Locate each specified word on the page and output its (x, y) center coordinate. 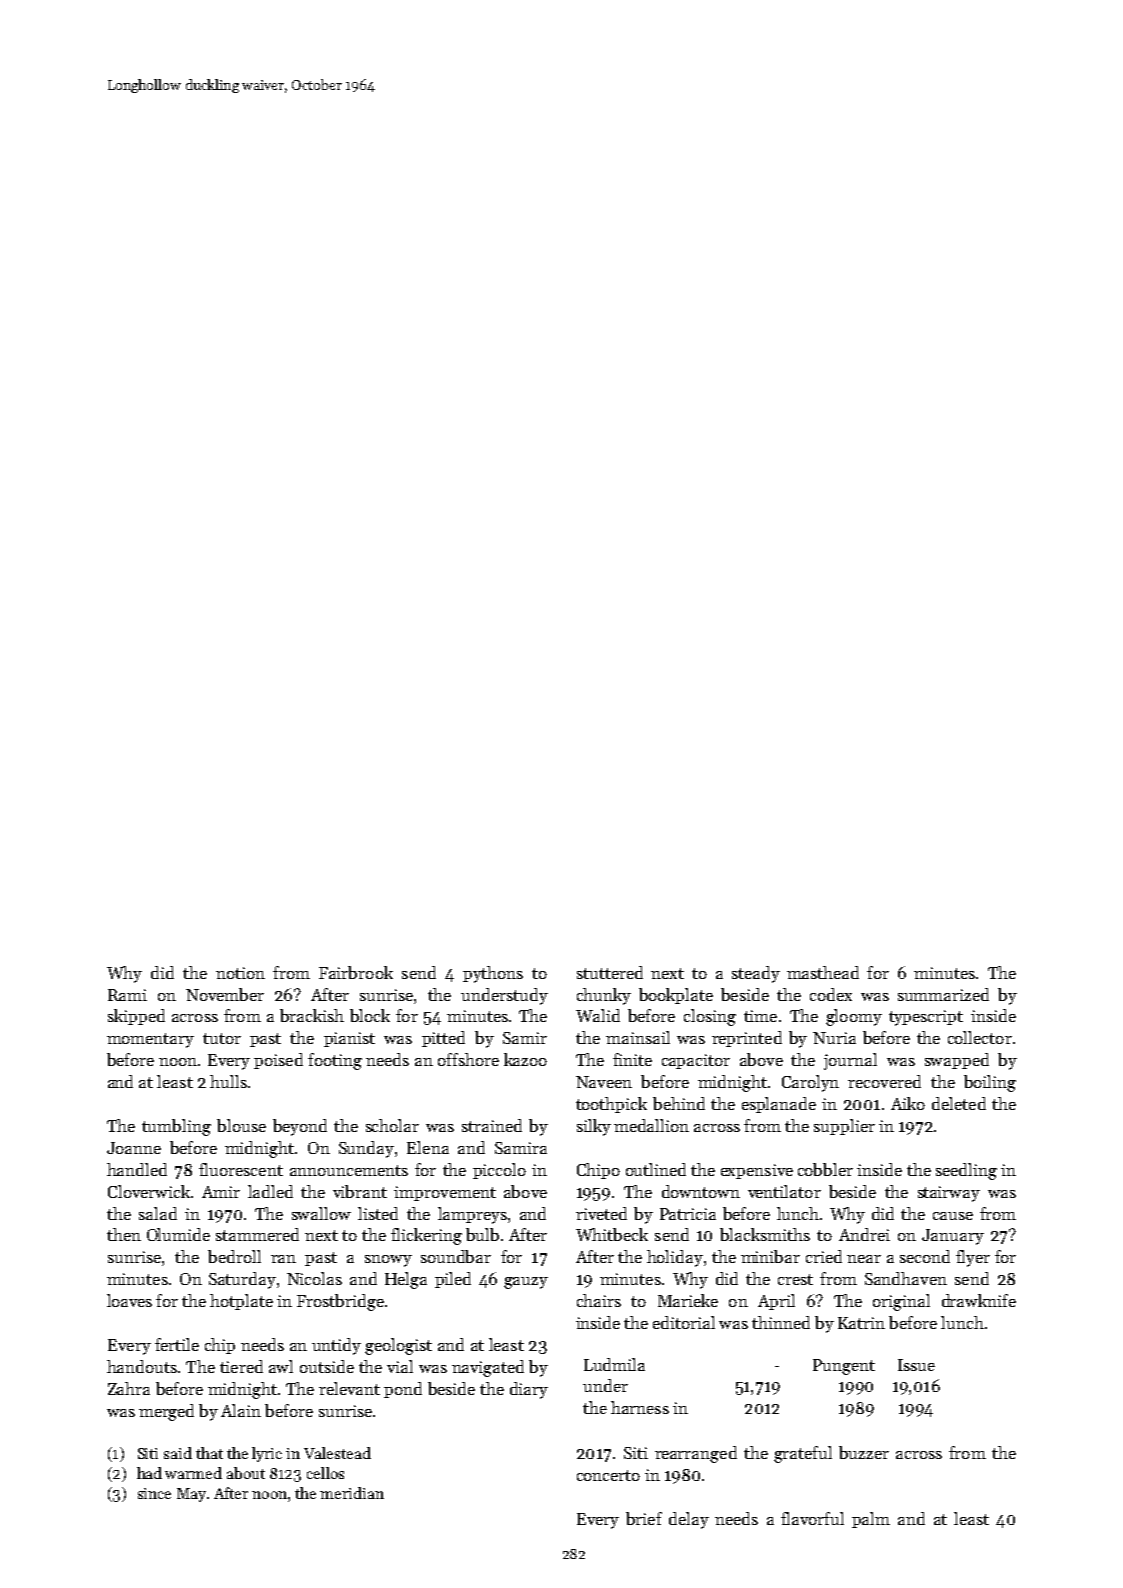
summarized (943, 994)
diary (529, 1390)
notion (240, 973)
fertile (177, 1344)
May (191, 1495)
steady (756, 974)
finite (632, 1059)
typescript (926, 1018)
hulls (228, 1081)
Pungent (844, 1367)
